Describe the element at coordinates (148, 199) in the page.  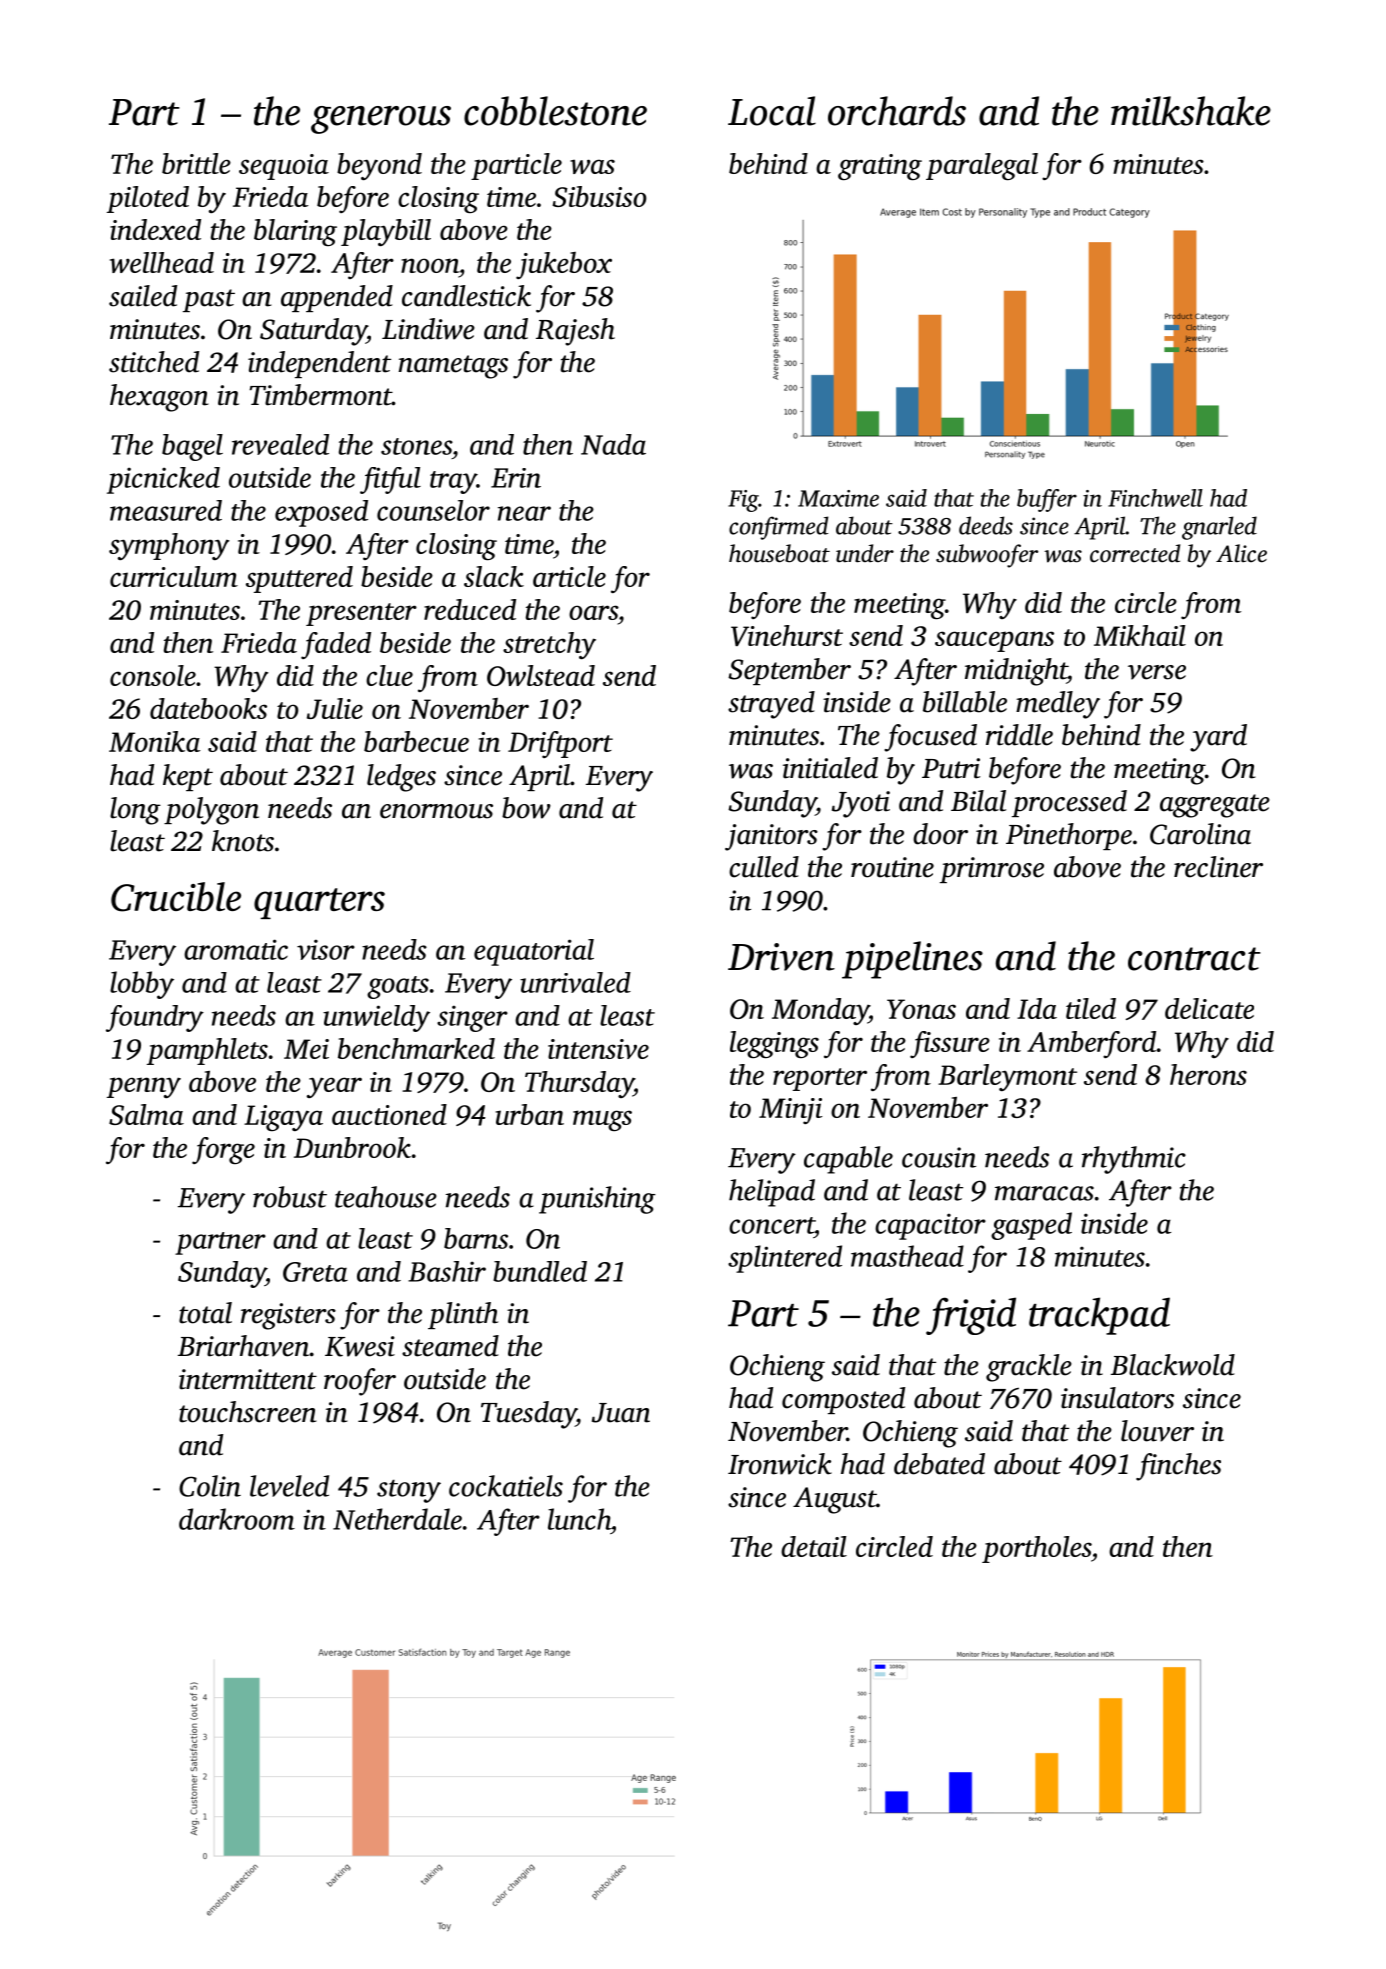
I see `piloted` at that location.
